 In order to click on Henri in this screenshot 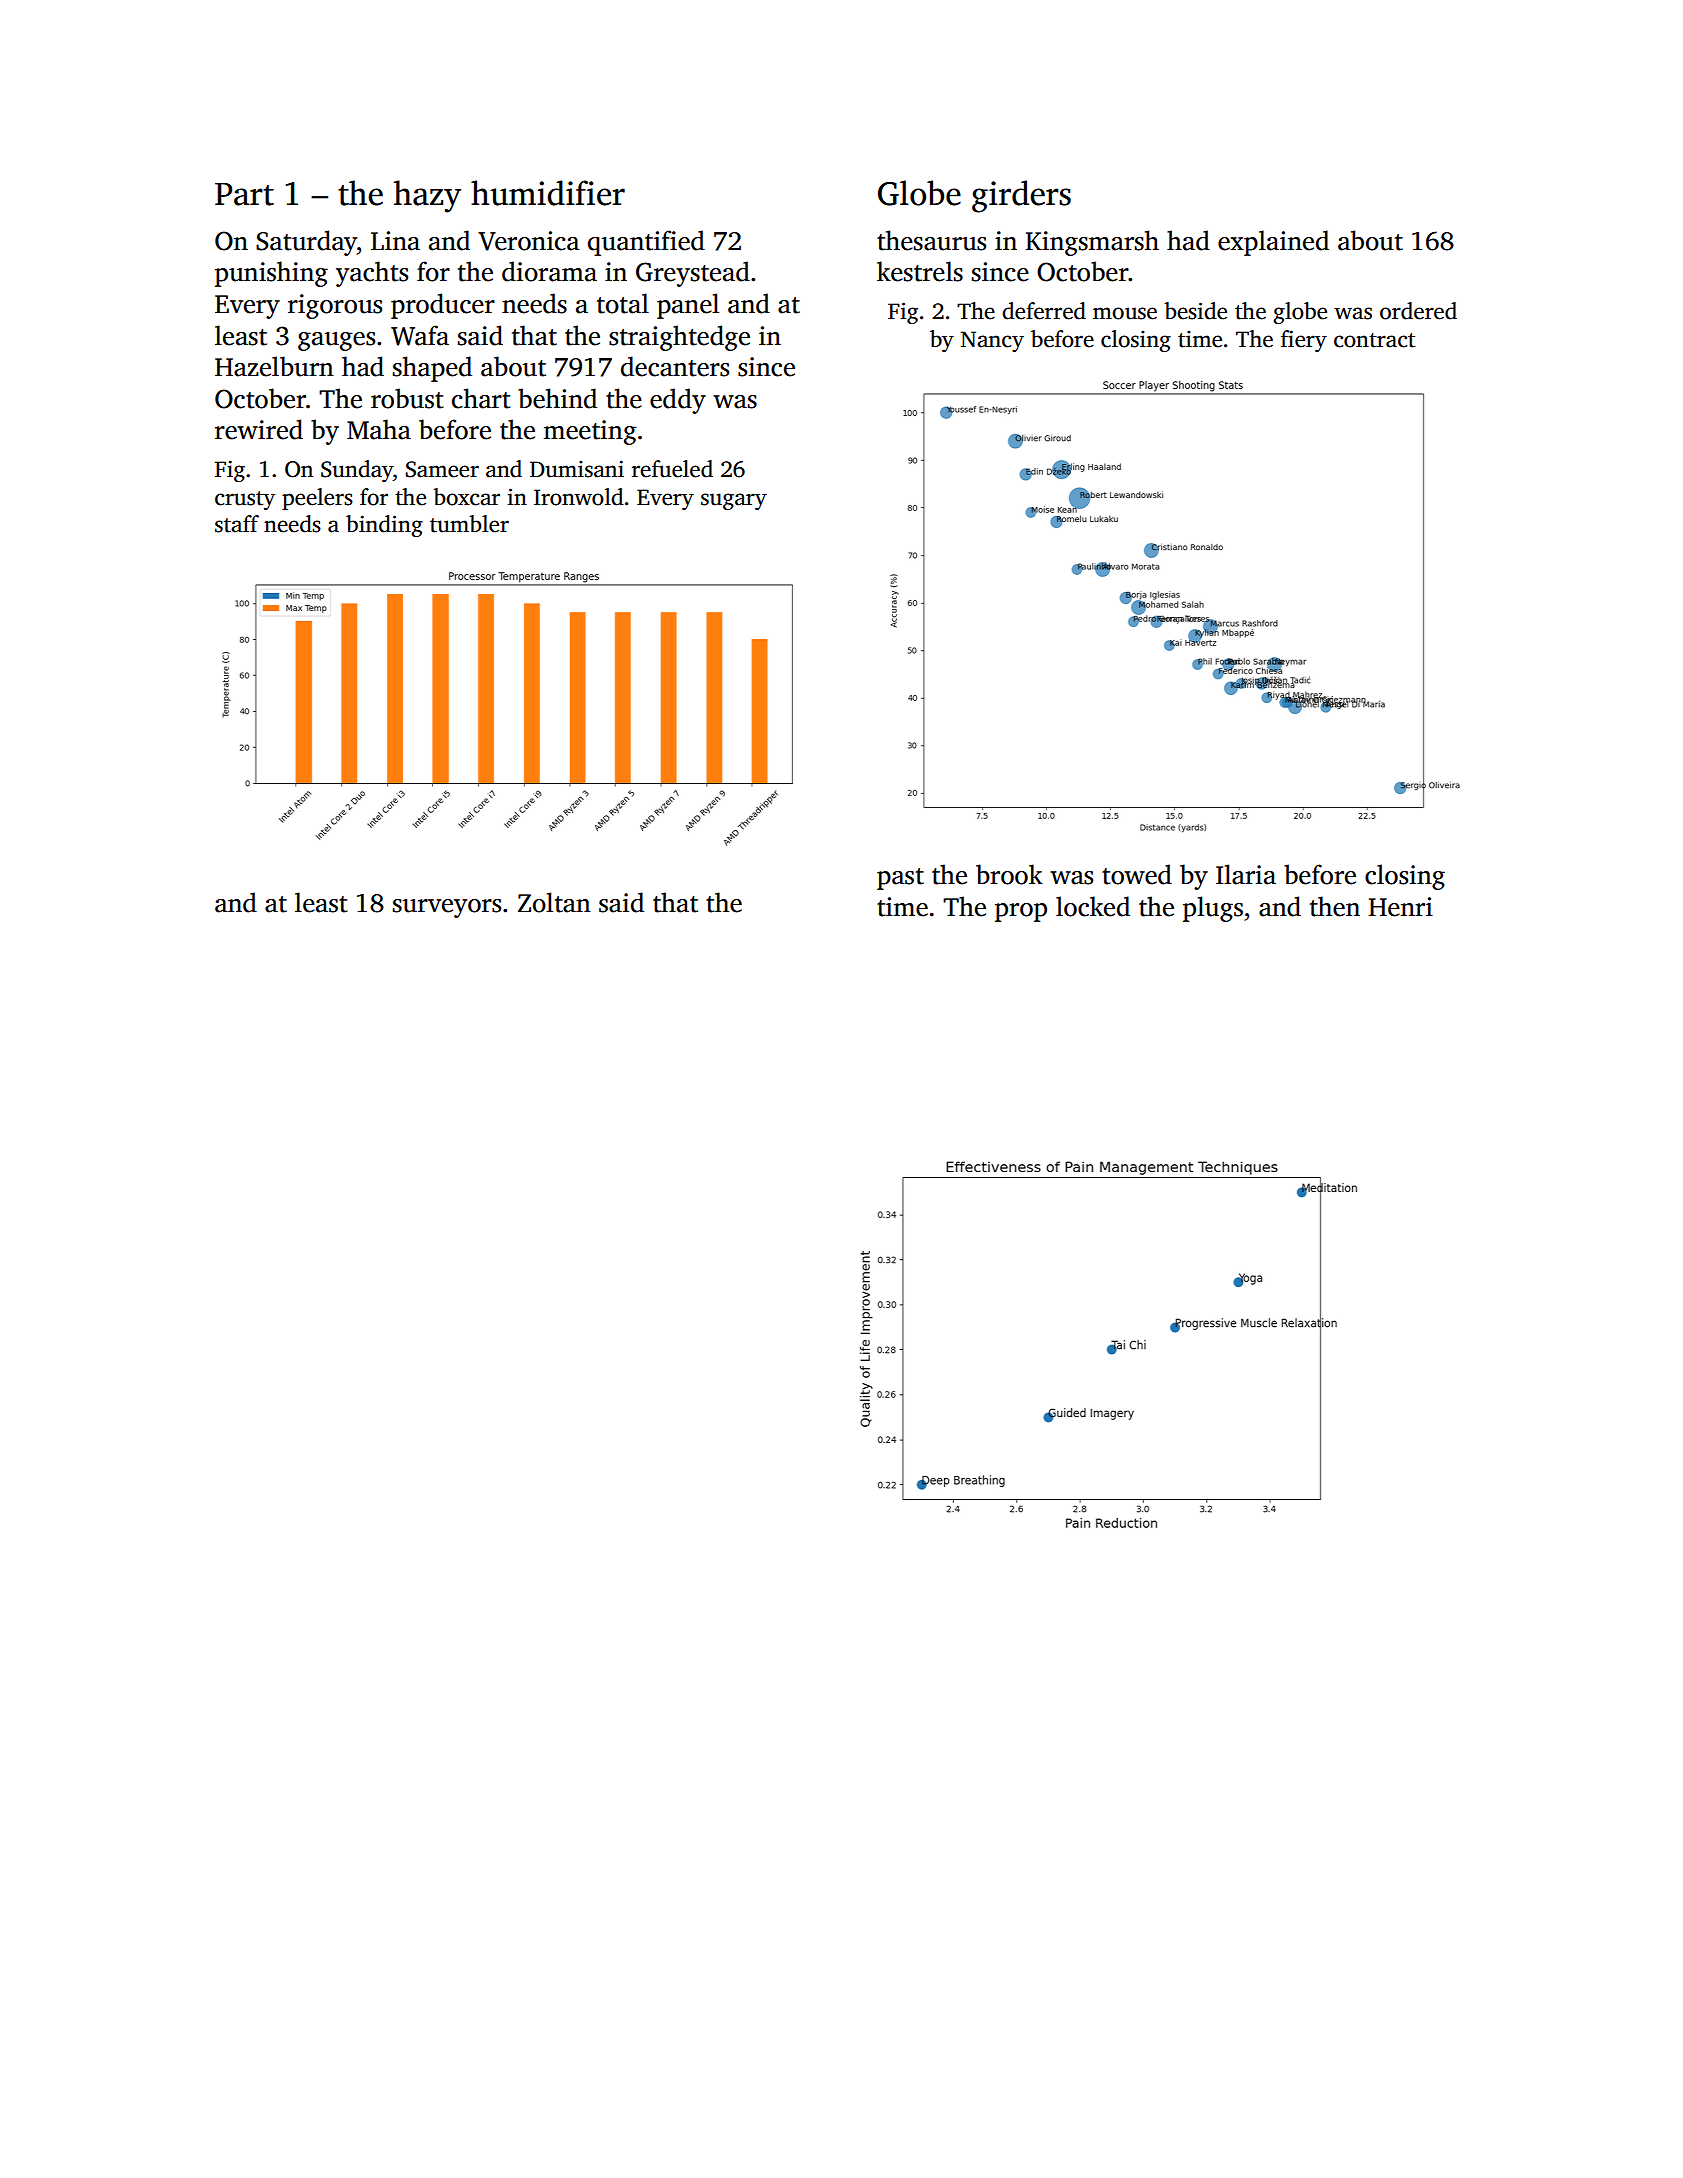, I will do `click(1401, 907)`.
